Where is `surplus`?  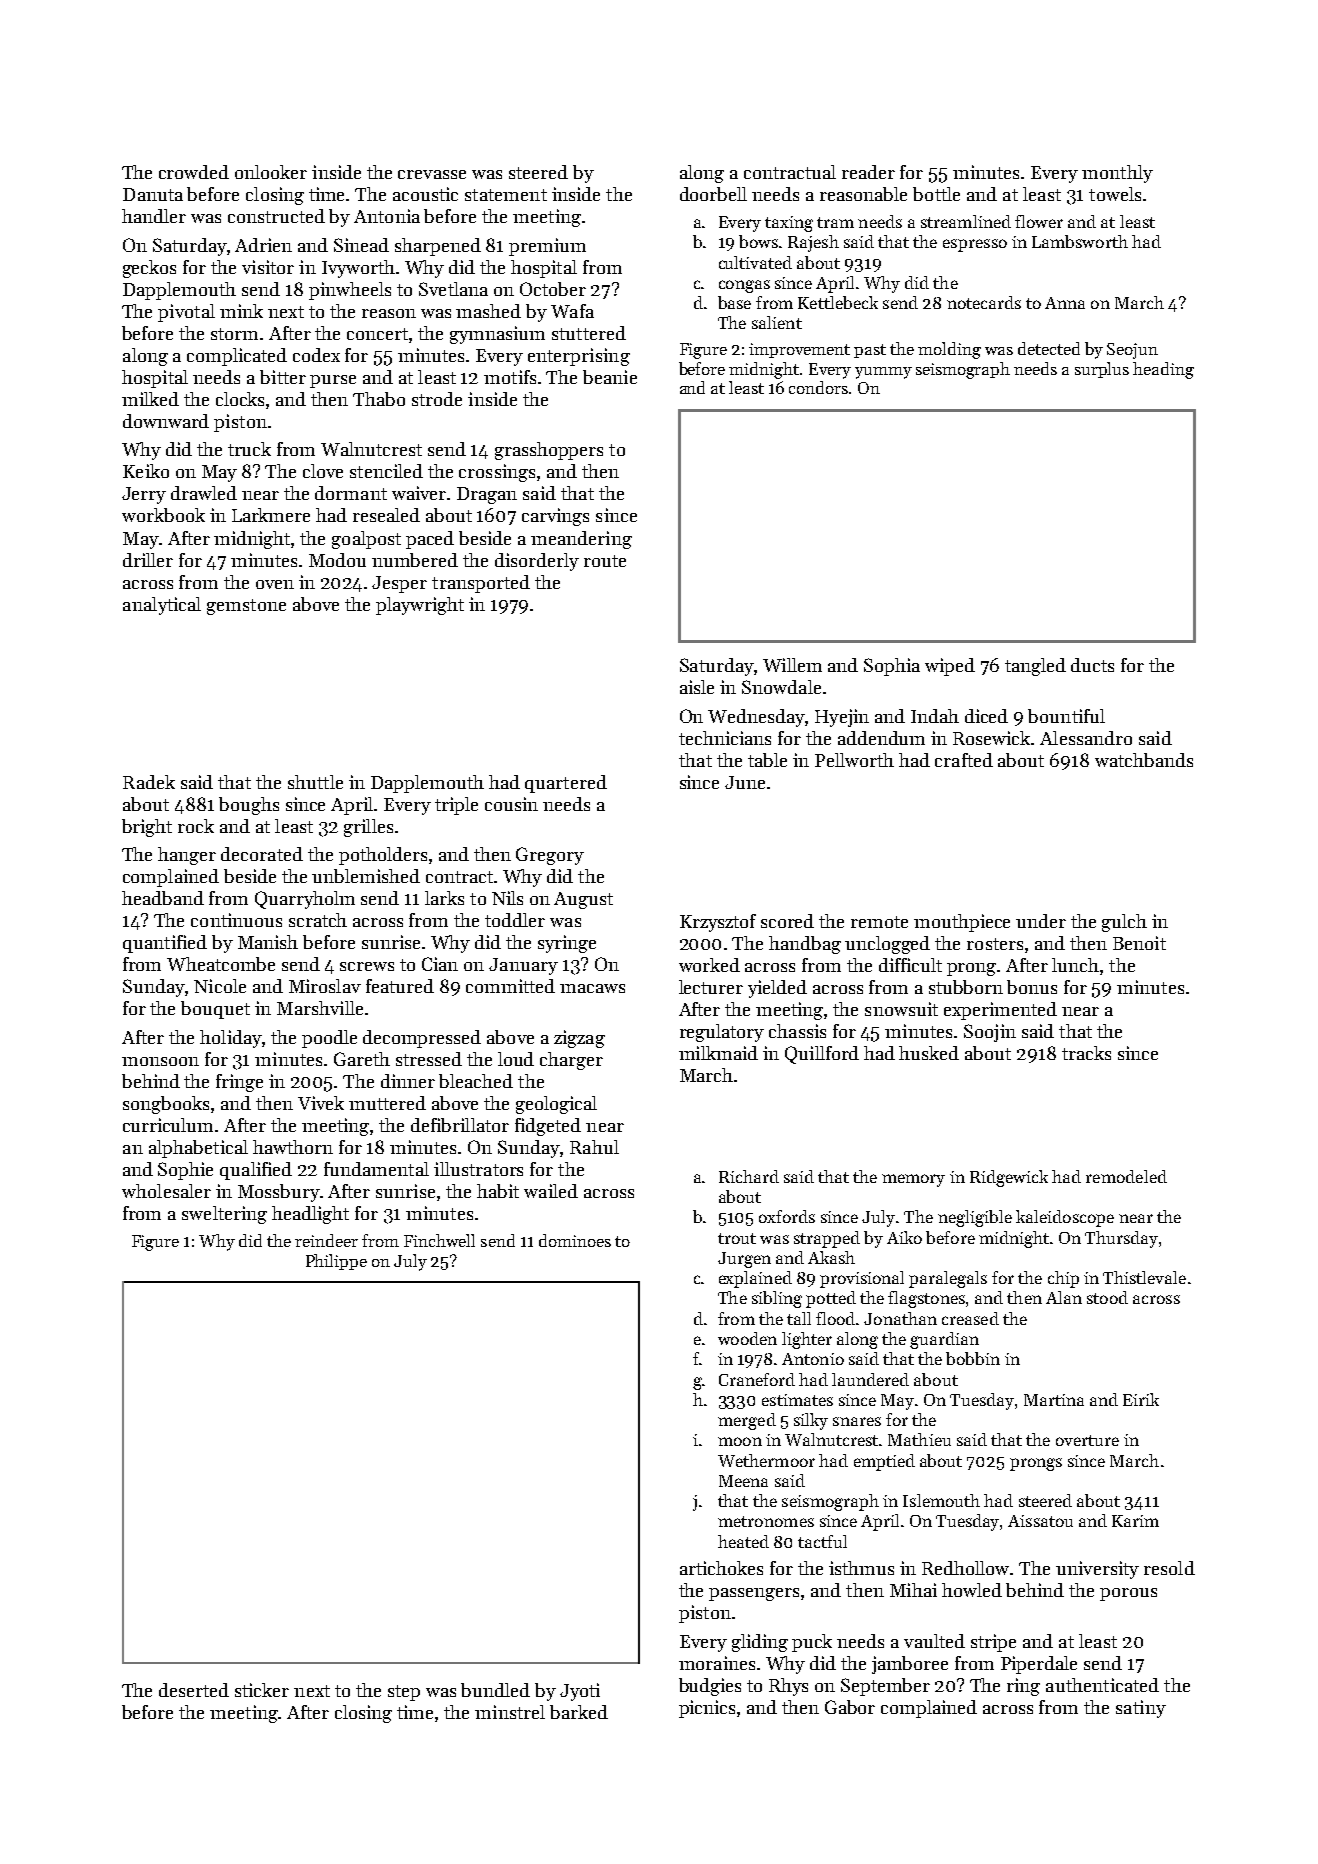
surplus is located at coordinates (1102, 370).
